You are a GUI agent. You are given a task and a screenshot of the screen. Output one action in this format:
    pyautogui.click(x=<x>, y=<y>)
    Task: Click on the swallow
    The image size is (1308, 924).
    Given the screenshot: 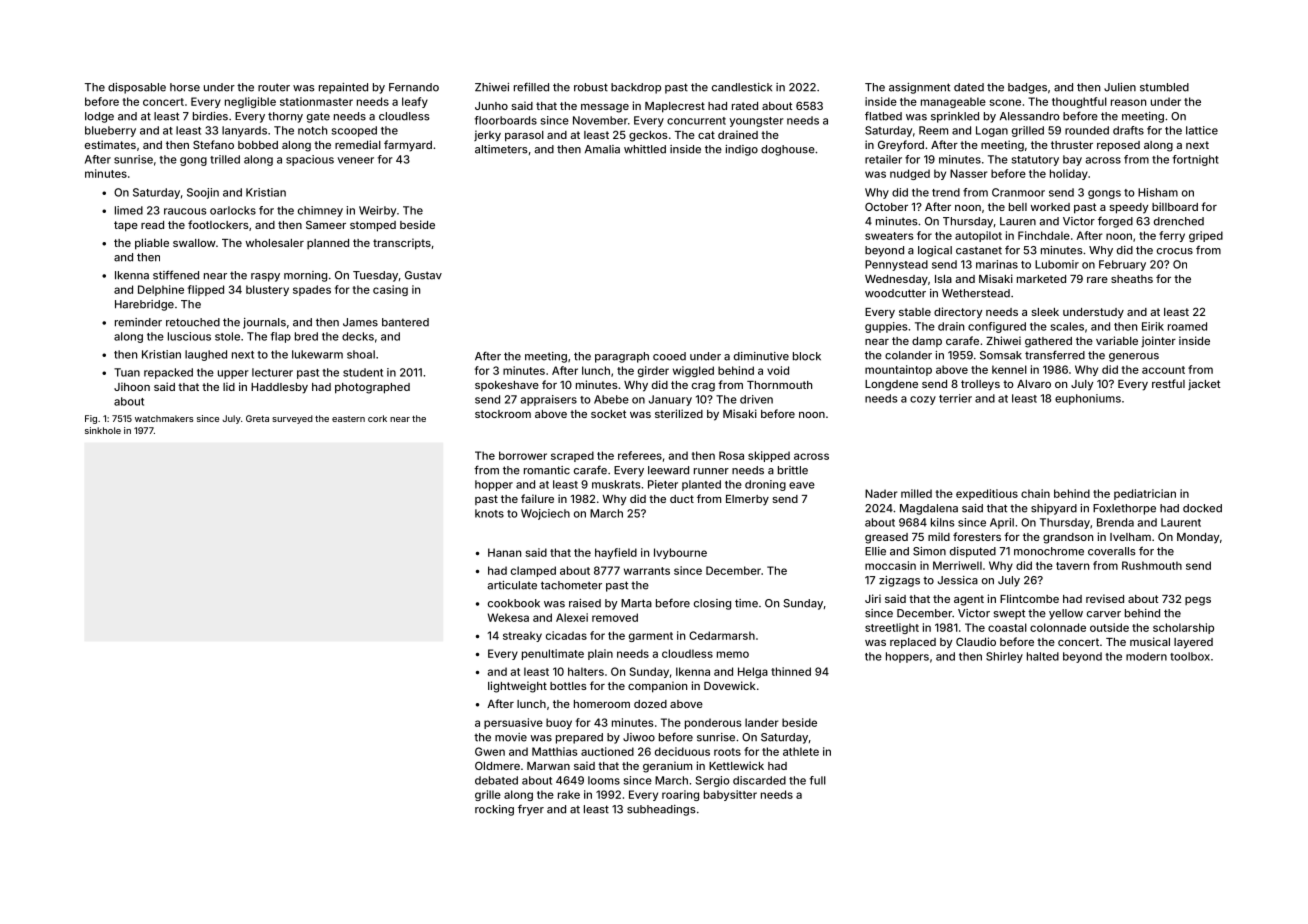 What is the action you would take?
    pyautogui.click(x=194, y=243)
